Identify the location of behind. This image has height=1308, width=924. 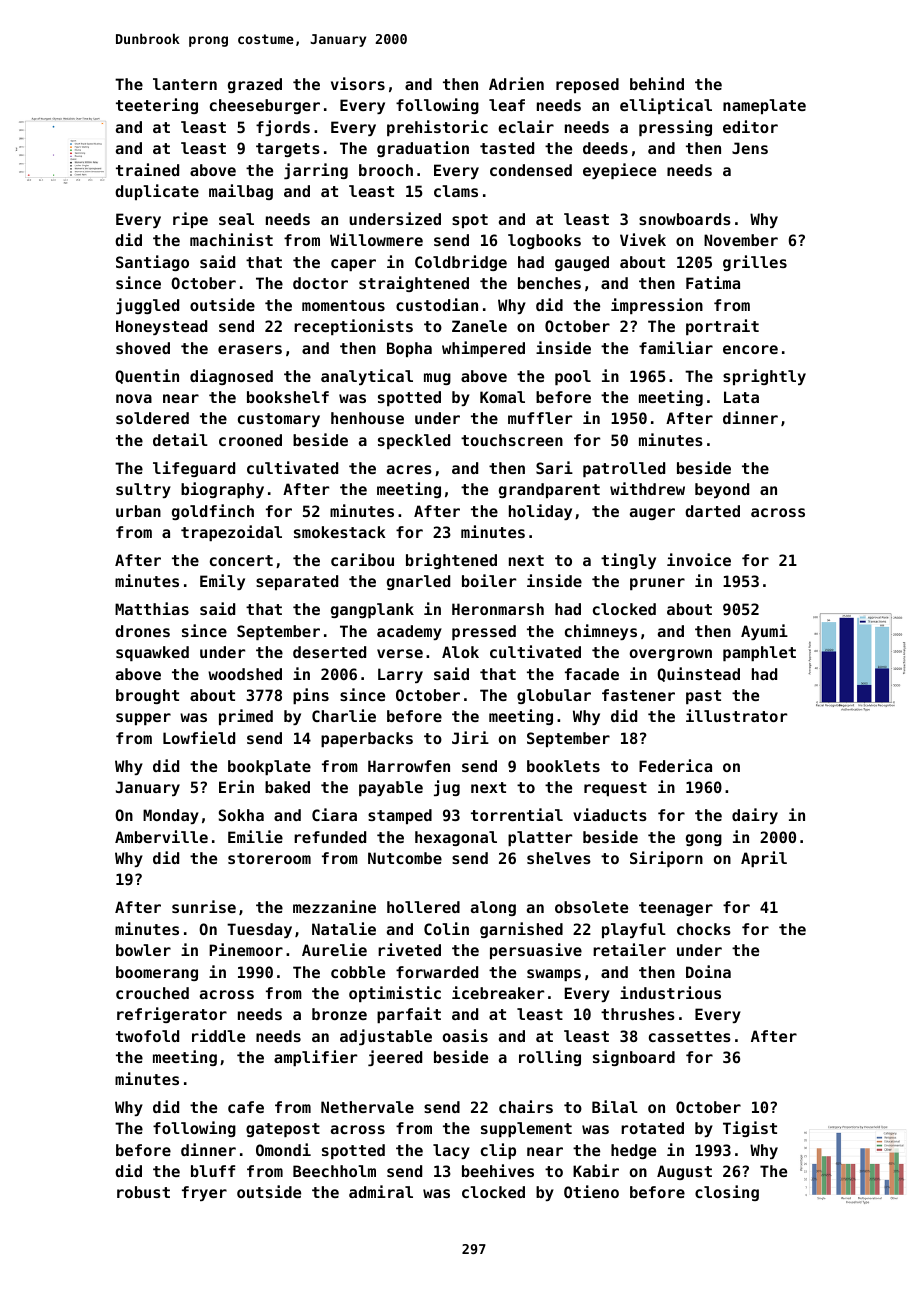
(657, 83).
